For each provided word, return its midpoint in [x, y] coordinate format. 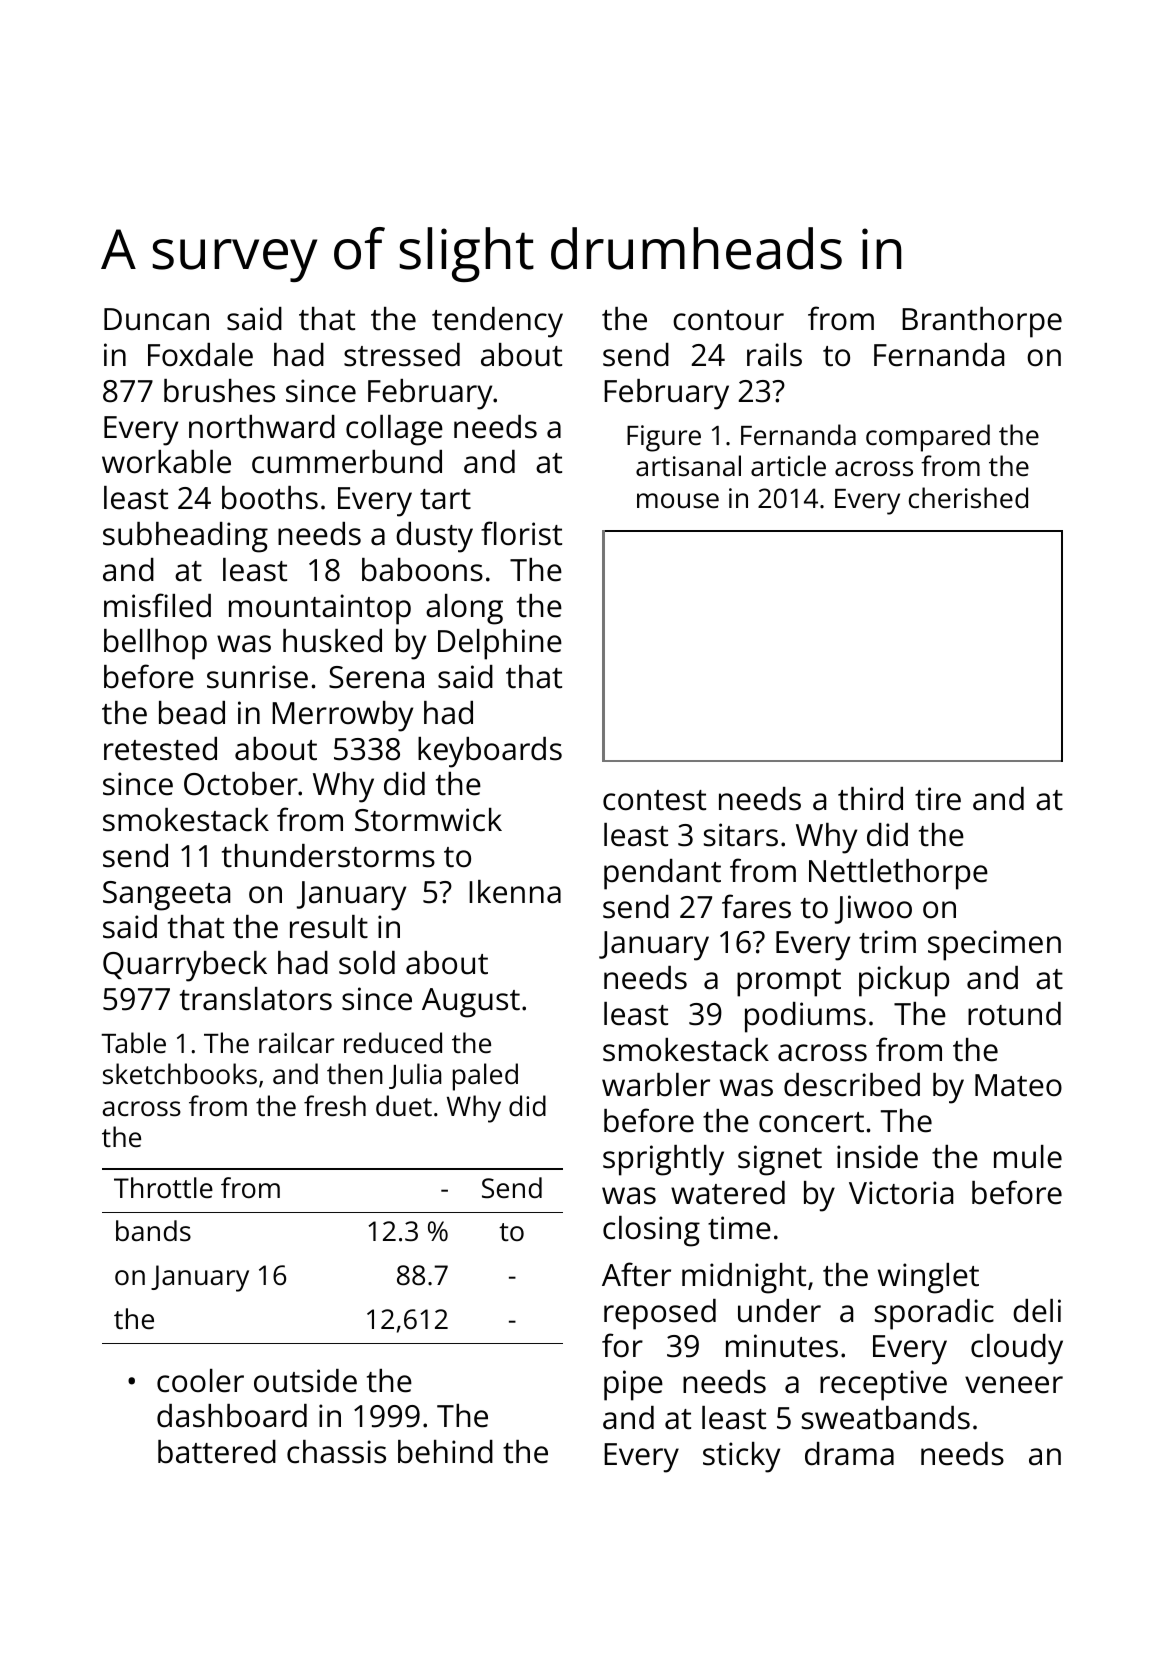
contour [728, 320]
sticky [741, 1457]
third [870, 799]
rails [774, 355]
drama [849, 1454]
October [241, 784]
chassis [336, 1452]
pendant [662, 874]
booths [270, 498]
